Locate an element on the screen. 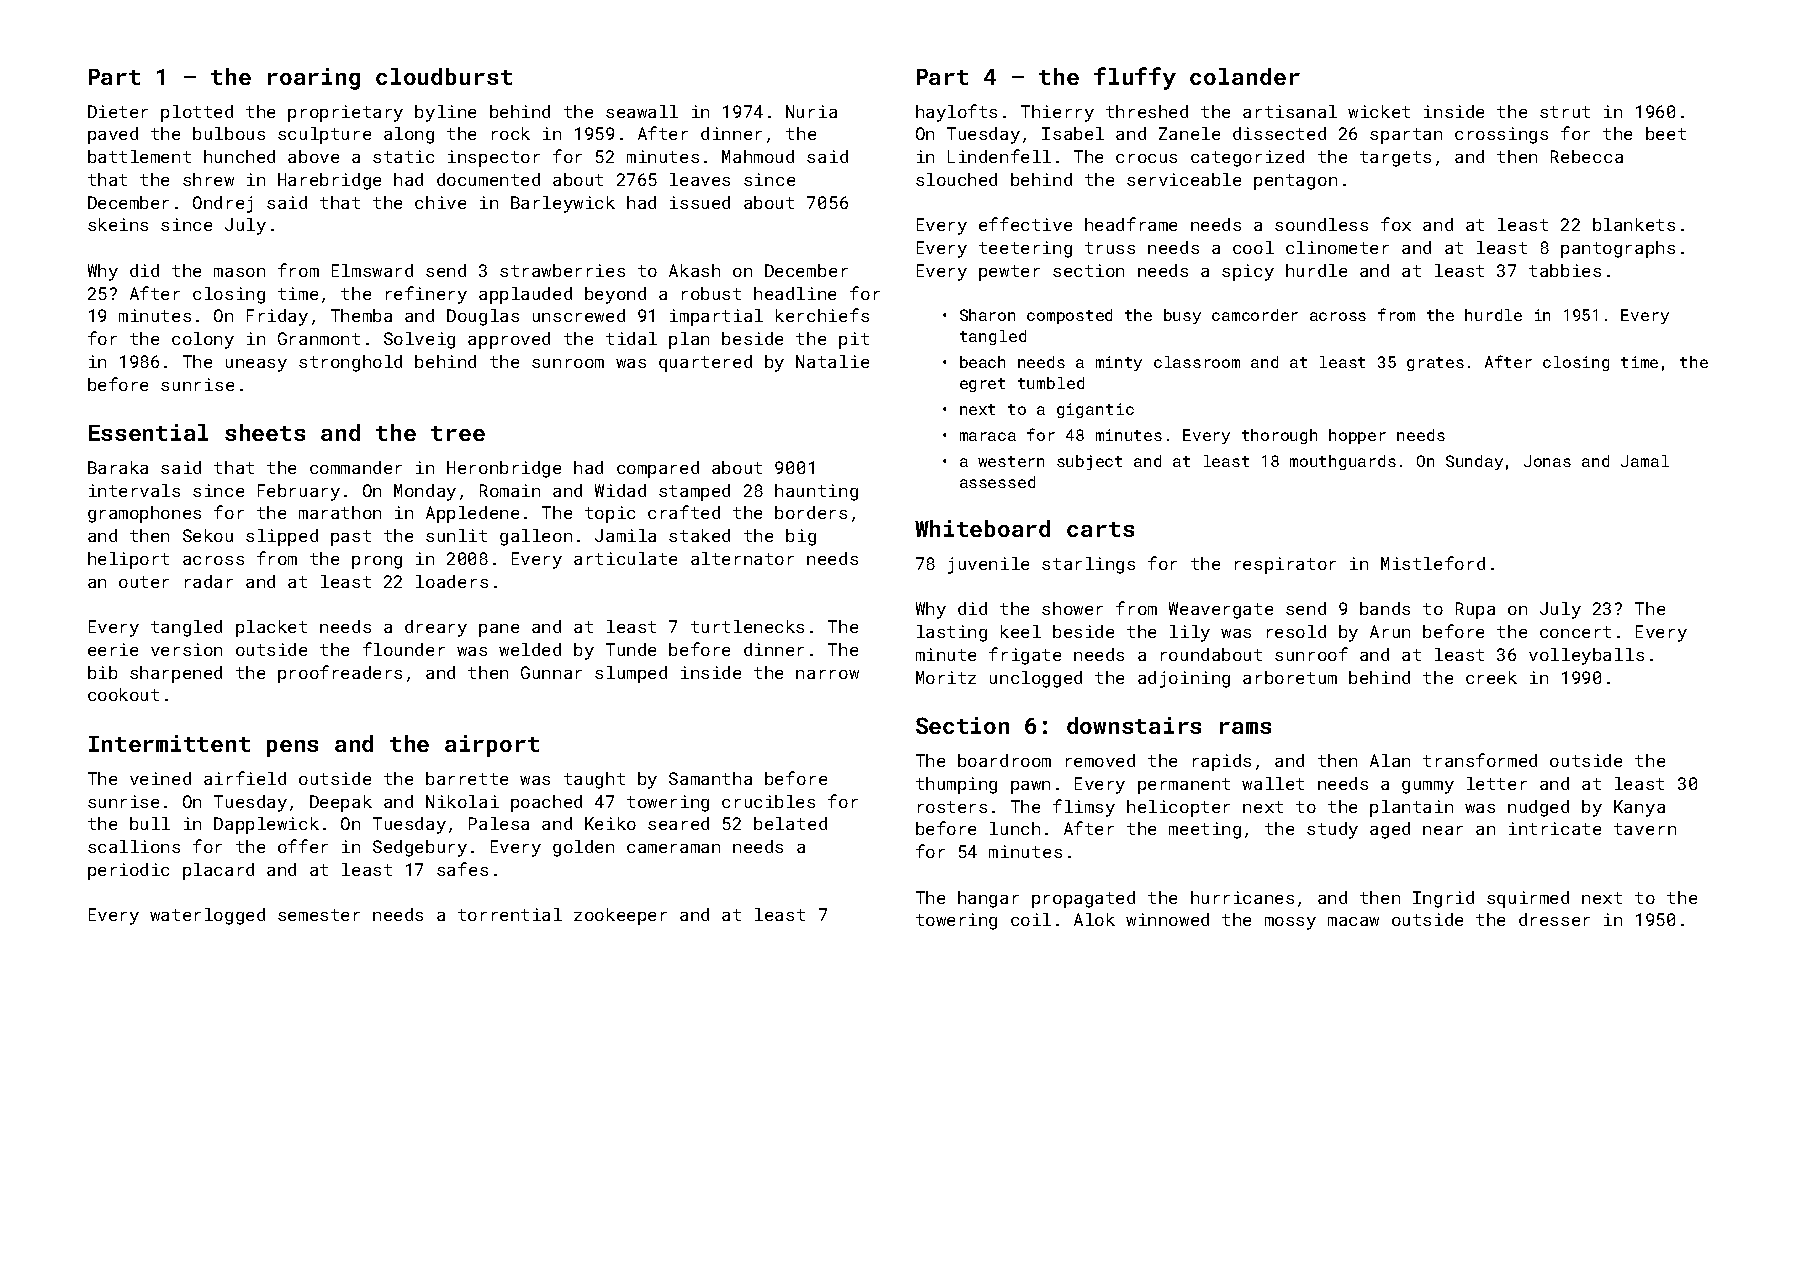 This screenshot has height=1272, width=1800. Sunday is located at coordinates (1474, 462).
